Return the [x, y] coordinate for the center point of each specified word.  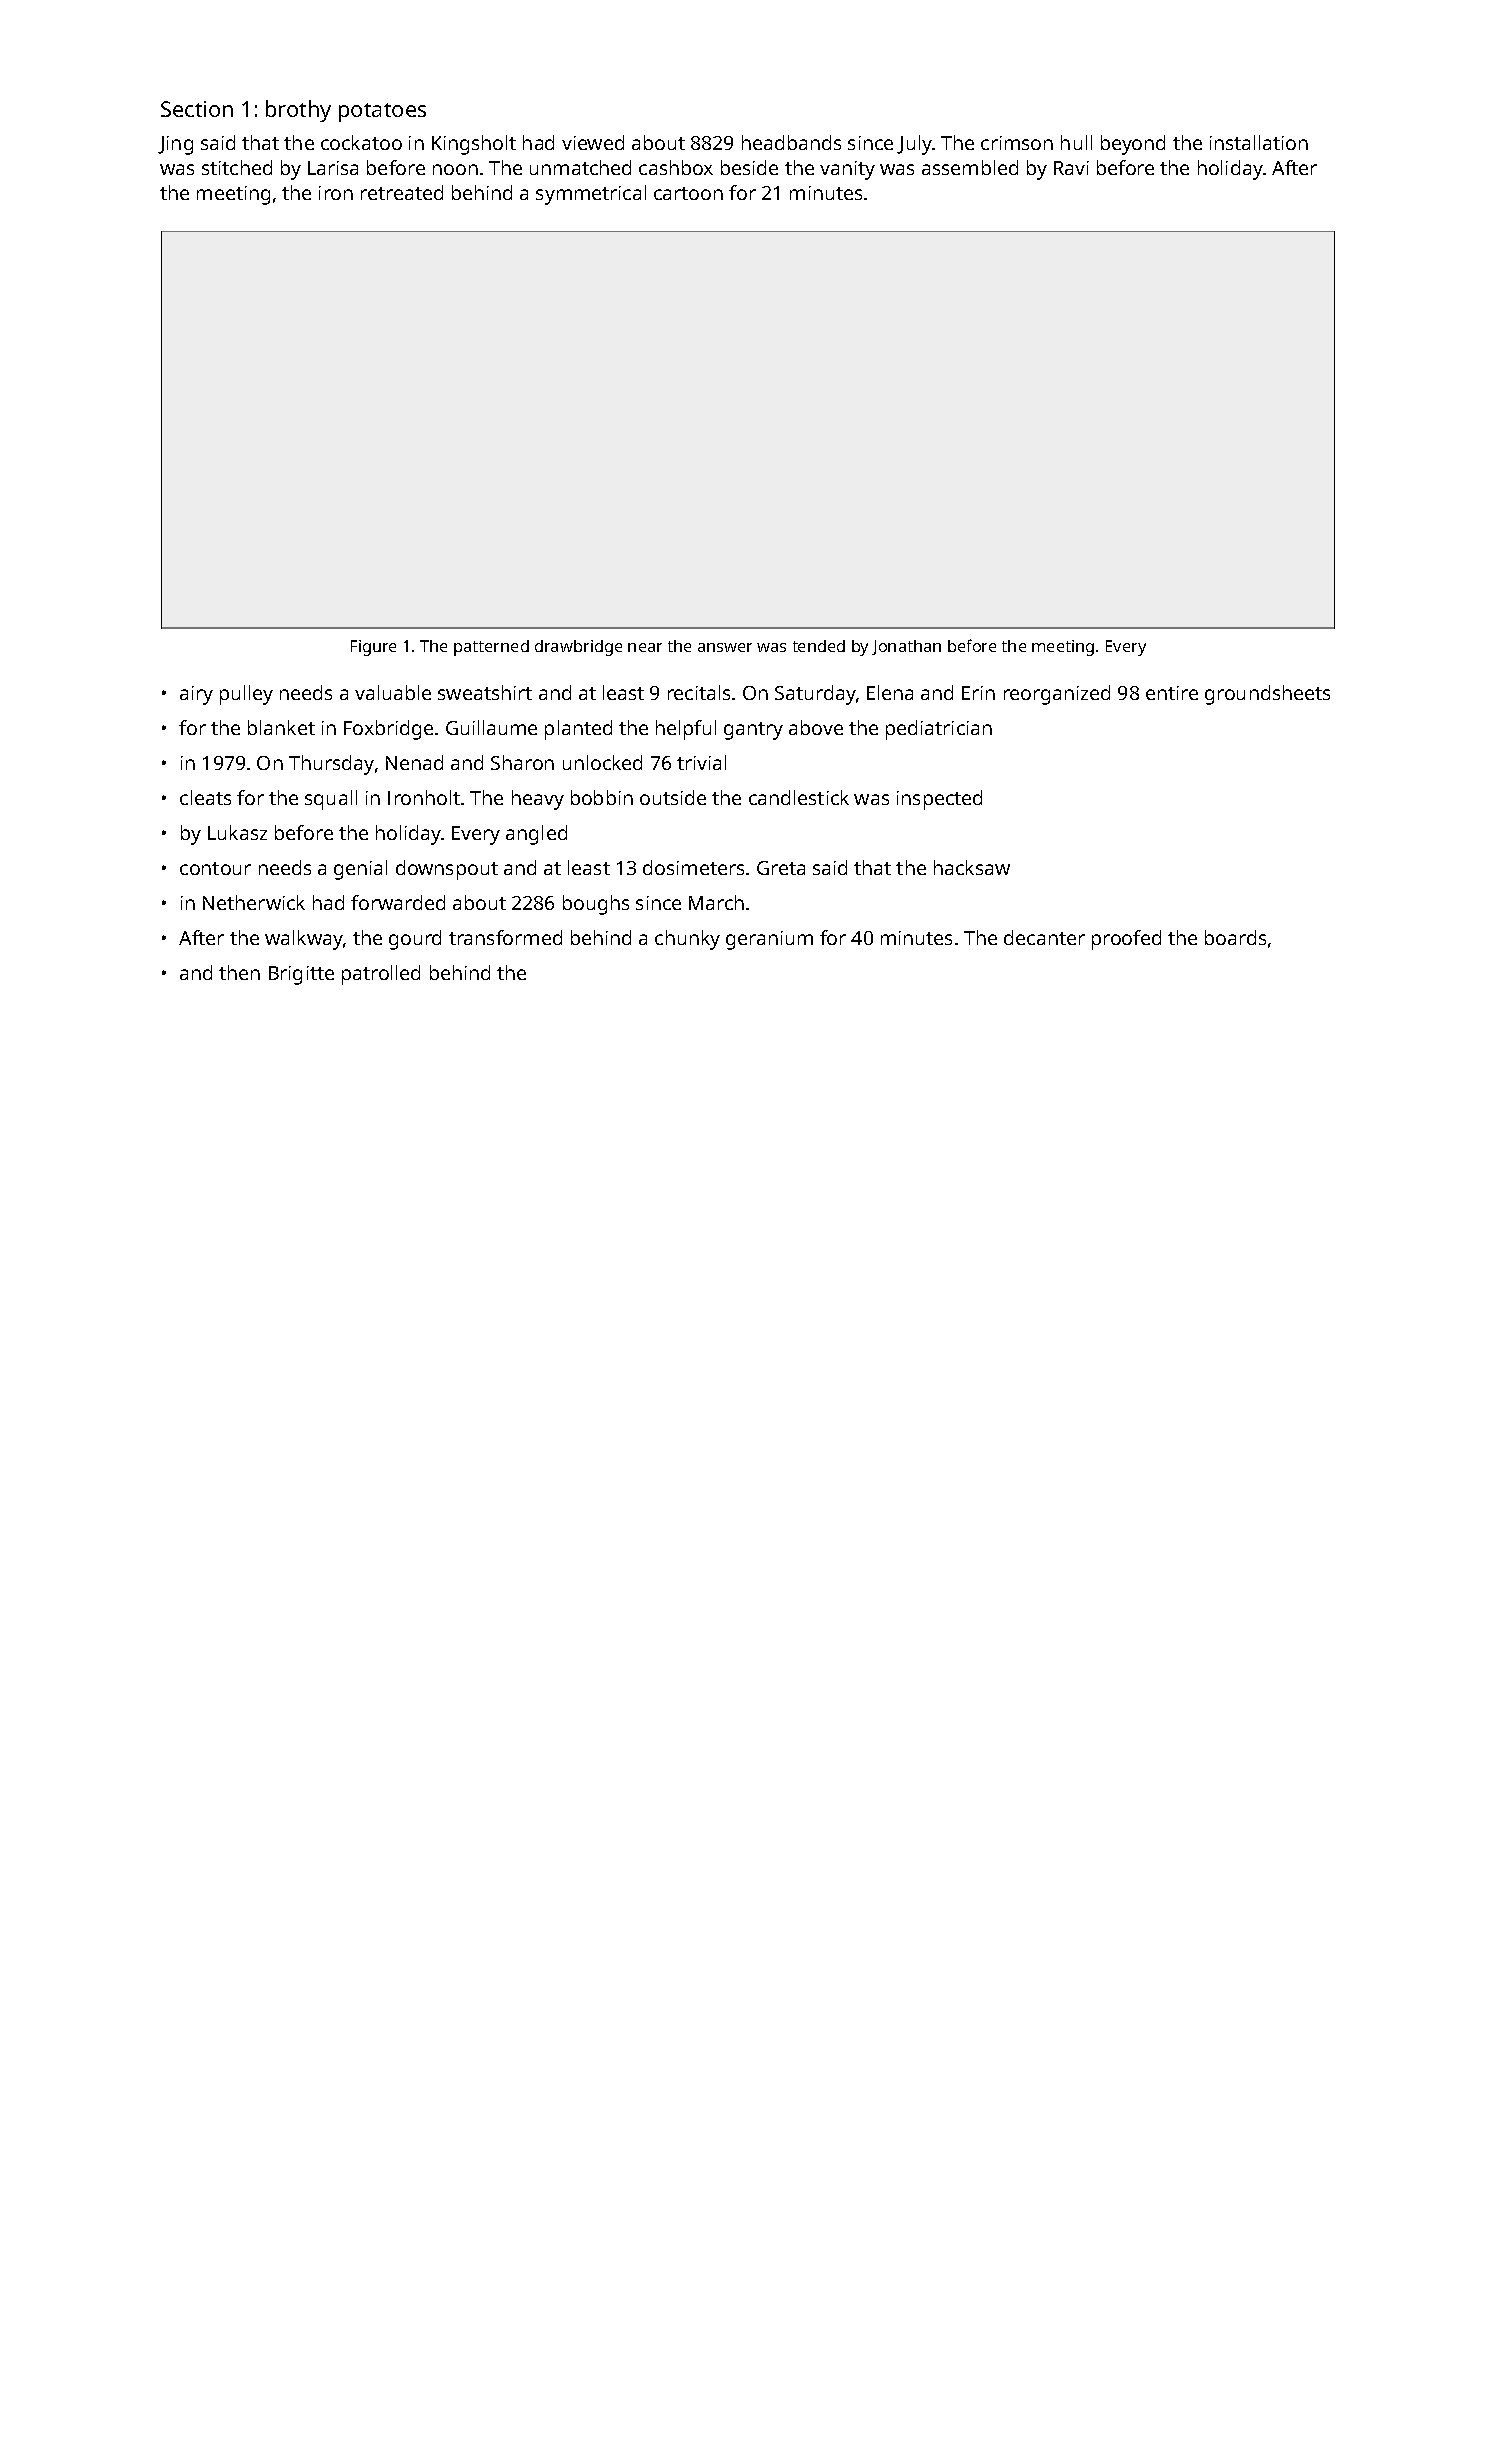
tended [819, 646]
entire [1172, 693]
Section [197, 109]
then [239, 972]
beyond [1133, 145]
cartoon [688, 193]
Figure [373, 648]
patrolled [381, 975]
